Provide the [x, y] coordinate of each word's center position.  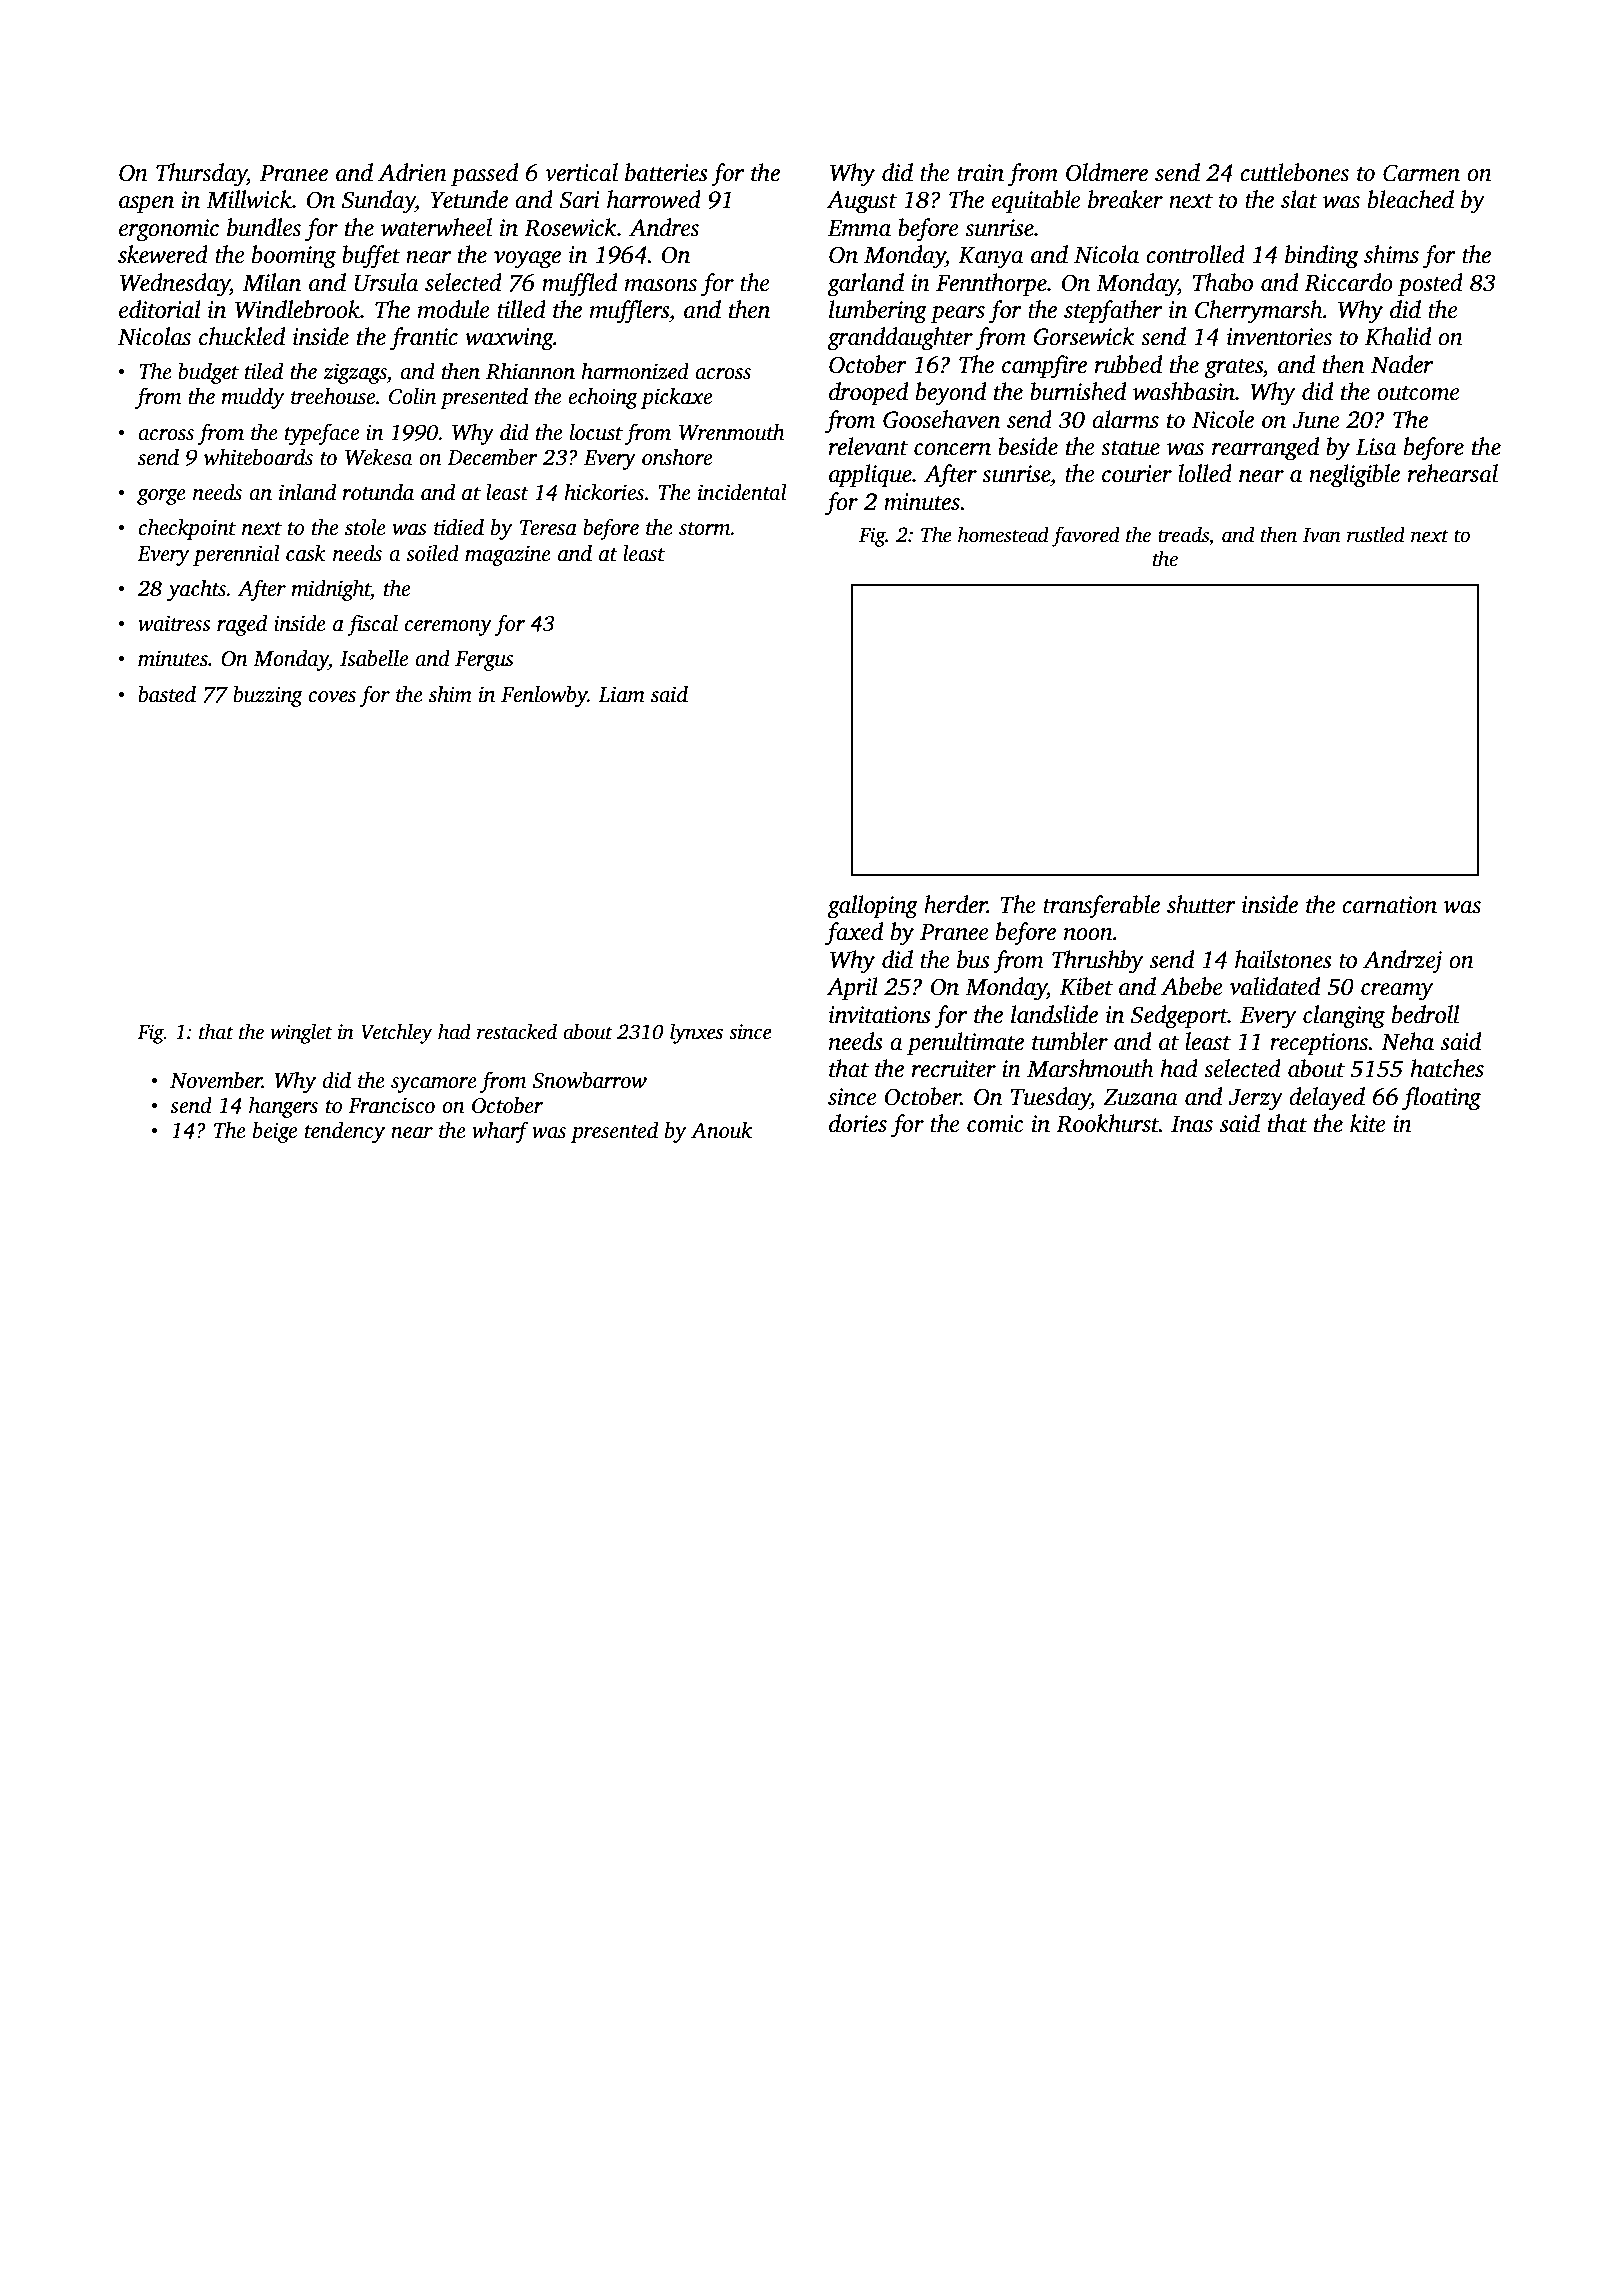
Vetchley [397, 1033]
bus [973, 959]
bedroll [1425, 1014]
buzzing [268, 696]
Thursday [201, 175]
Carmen [1421, 173]
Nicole [1223, 419]
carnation [1389, 905]
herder [955, 904]
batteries [666, 172]
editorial [160, 309]
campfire [1044, 367]
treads [1183, 534]
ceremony [448, 628]
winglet [301, 1033]
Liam [621, 694]
